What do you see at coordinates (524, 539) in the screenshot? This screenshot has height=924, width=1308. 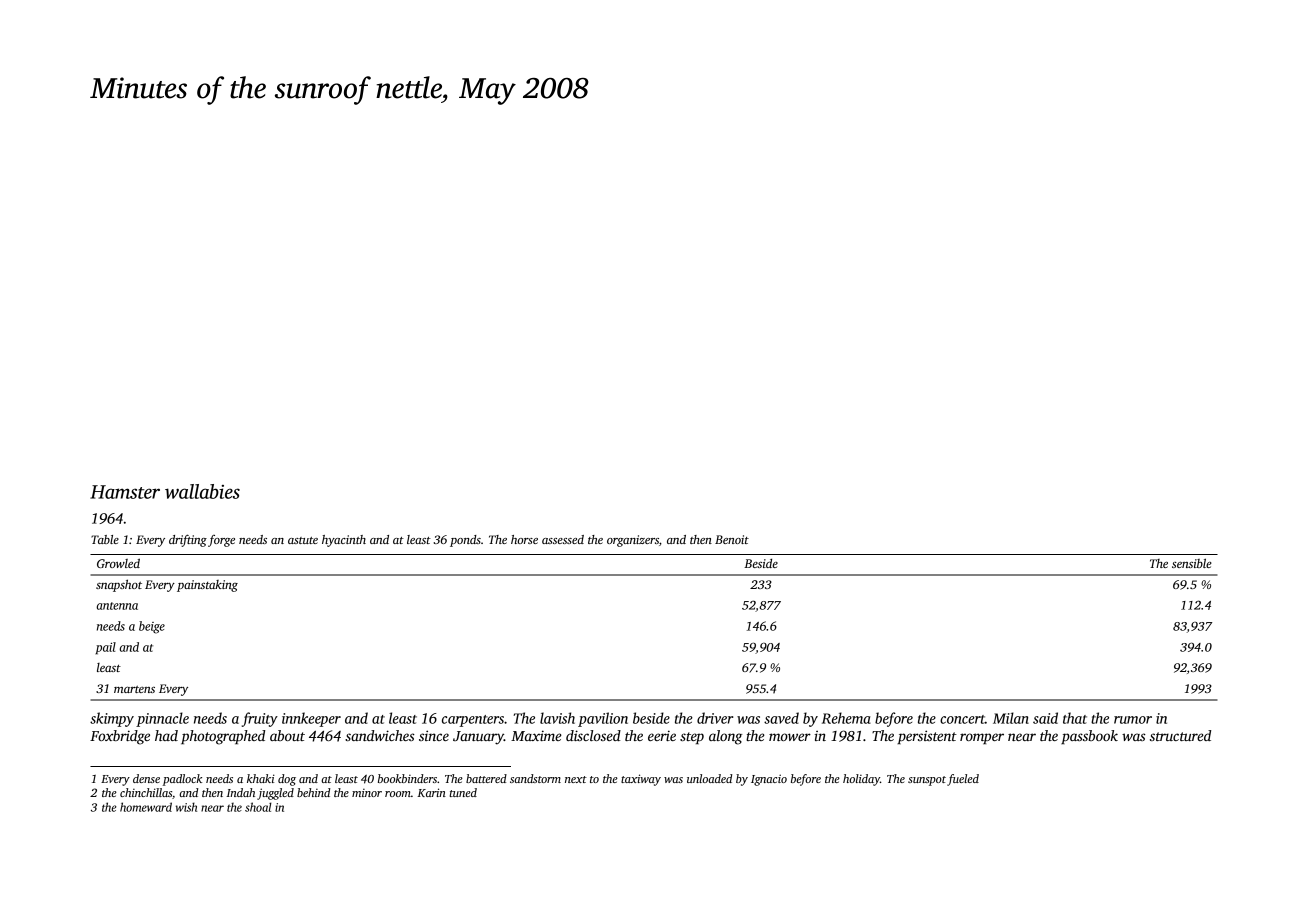 I see `horse` at bounding box center [524, 539].
